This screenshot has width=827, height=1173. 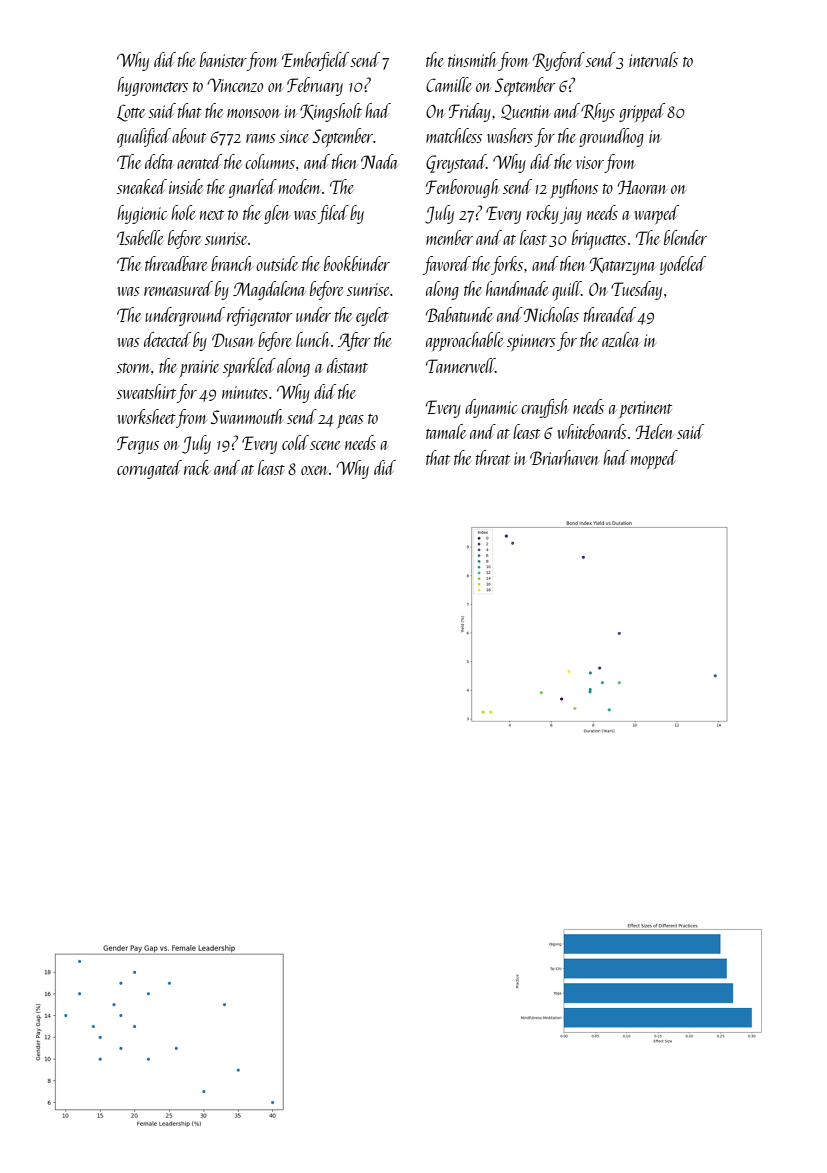 I want to click on Fergus, so click(x=138, y=445).
